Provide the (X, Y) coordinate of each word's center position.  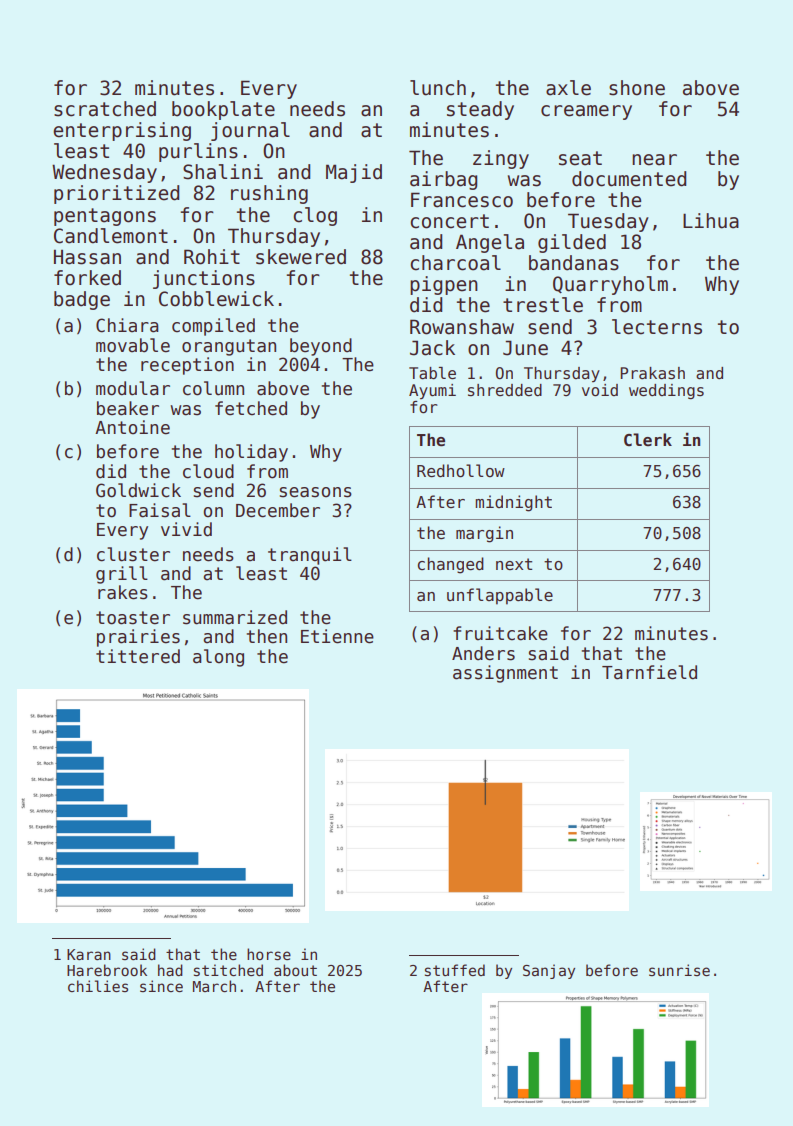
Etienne (337, 636)
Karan (89, 954)
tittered (138, 656)
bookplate (223, 110)
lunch (438, 88)
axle (568, 88)
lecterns (657, 327)
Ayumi (432, 391)
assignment (505, 674)
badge (82, 300)
